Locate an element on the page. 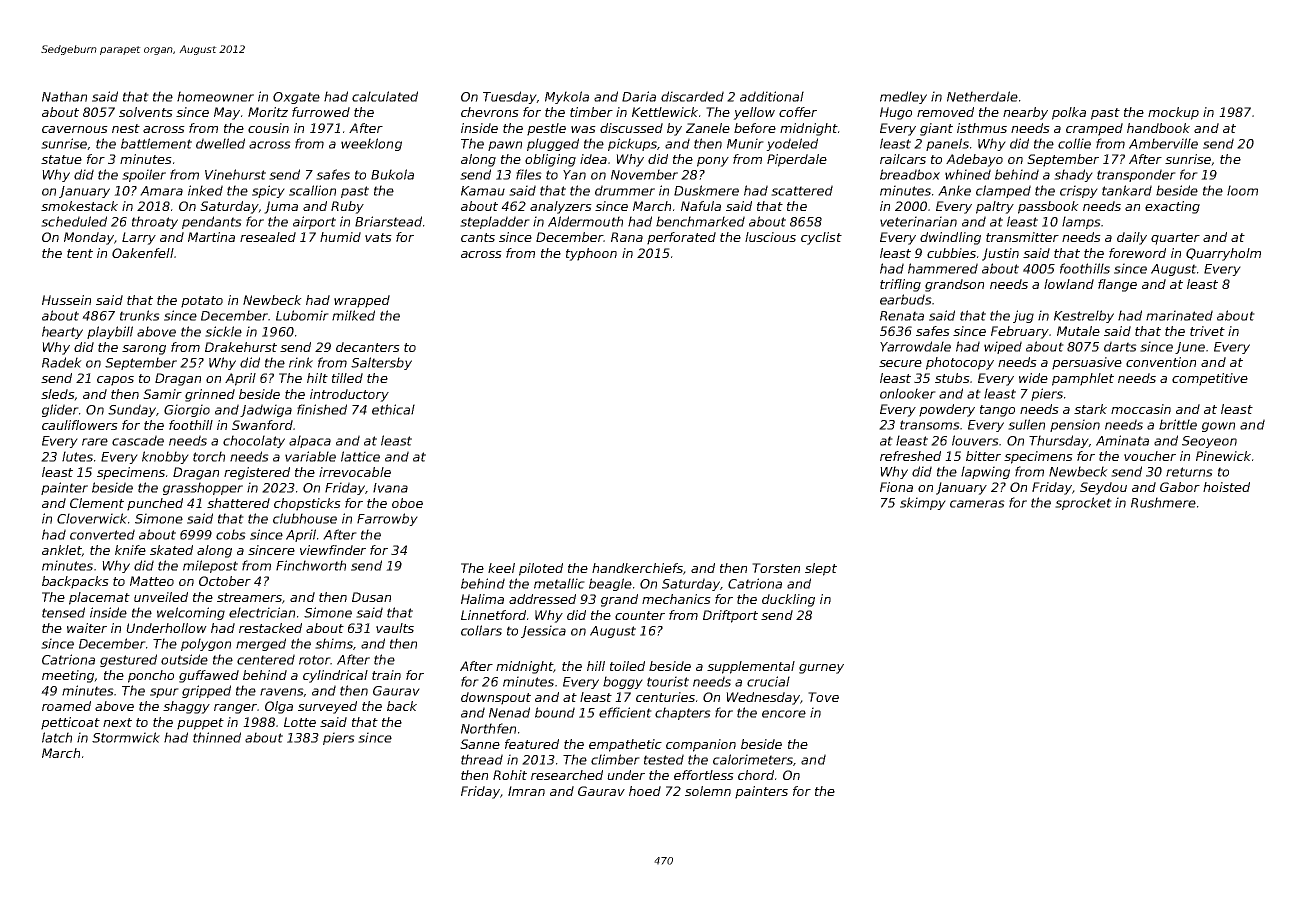 Image resolution: width=1308 pixels, height=924 pixels. placemat is located at coordinates (99, 598).
